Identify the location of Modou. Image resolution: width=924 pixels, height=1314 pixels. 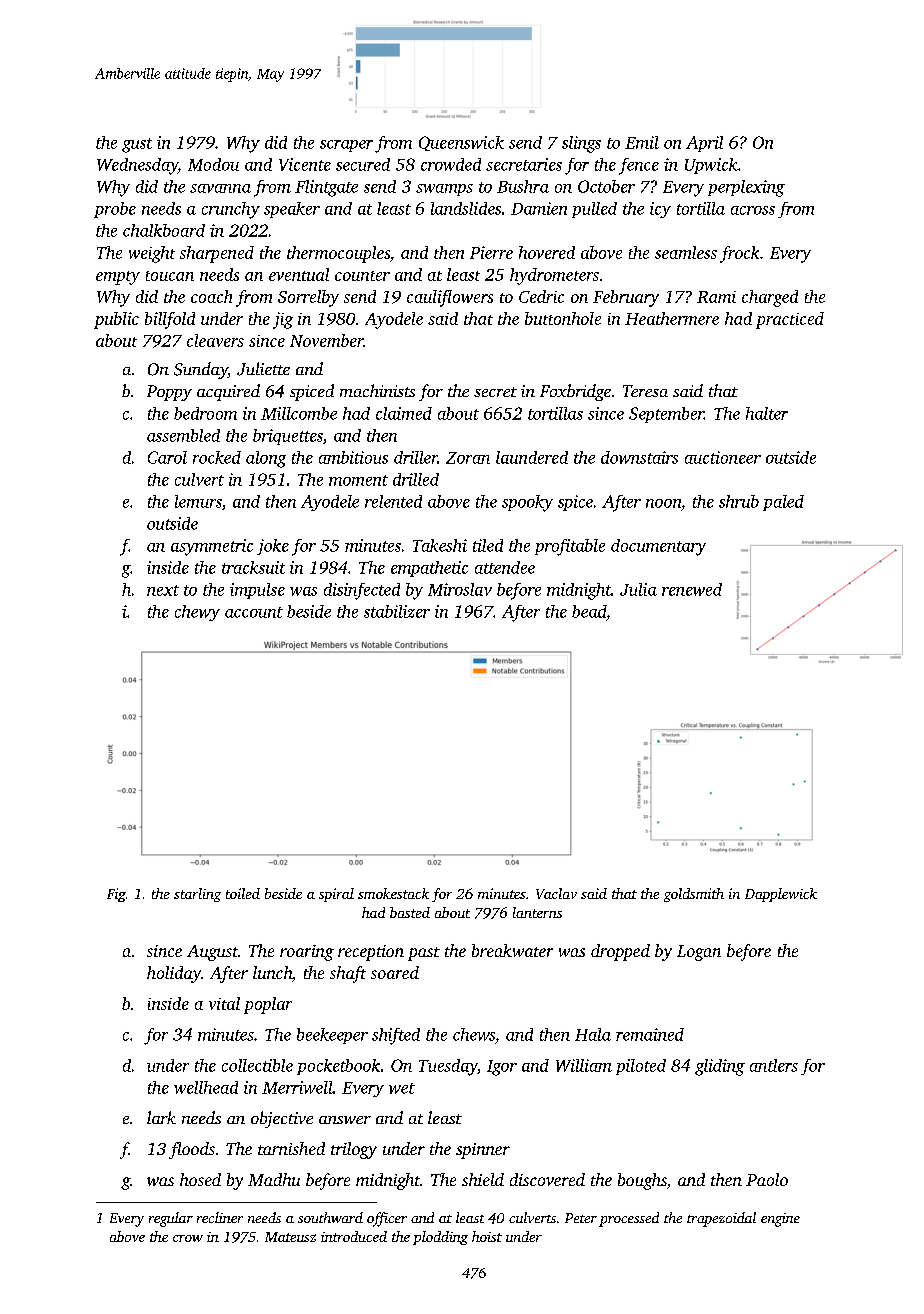
(213, 164).
